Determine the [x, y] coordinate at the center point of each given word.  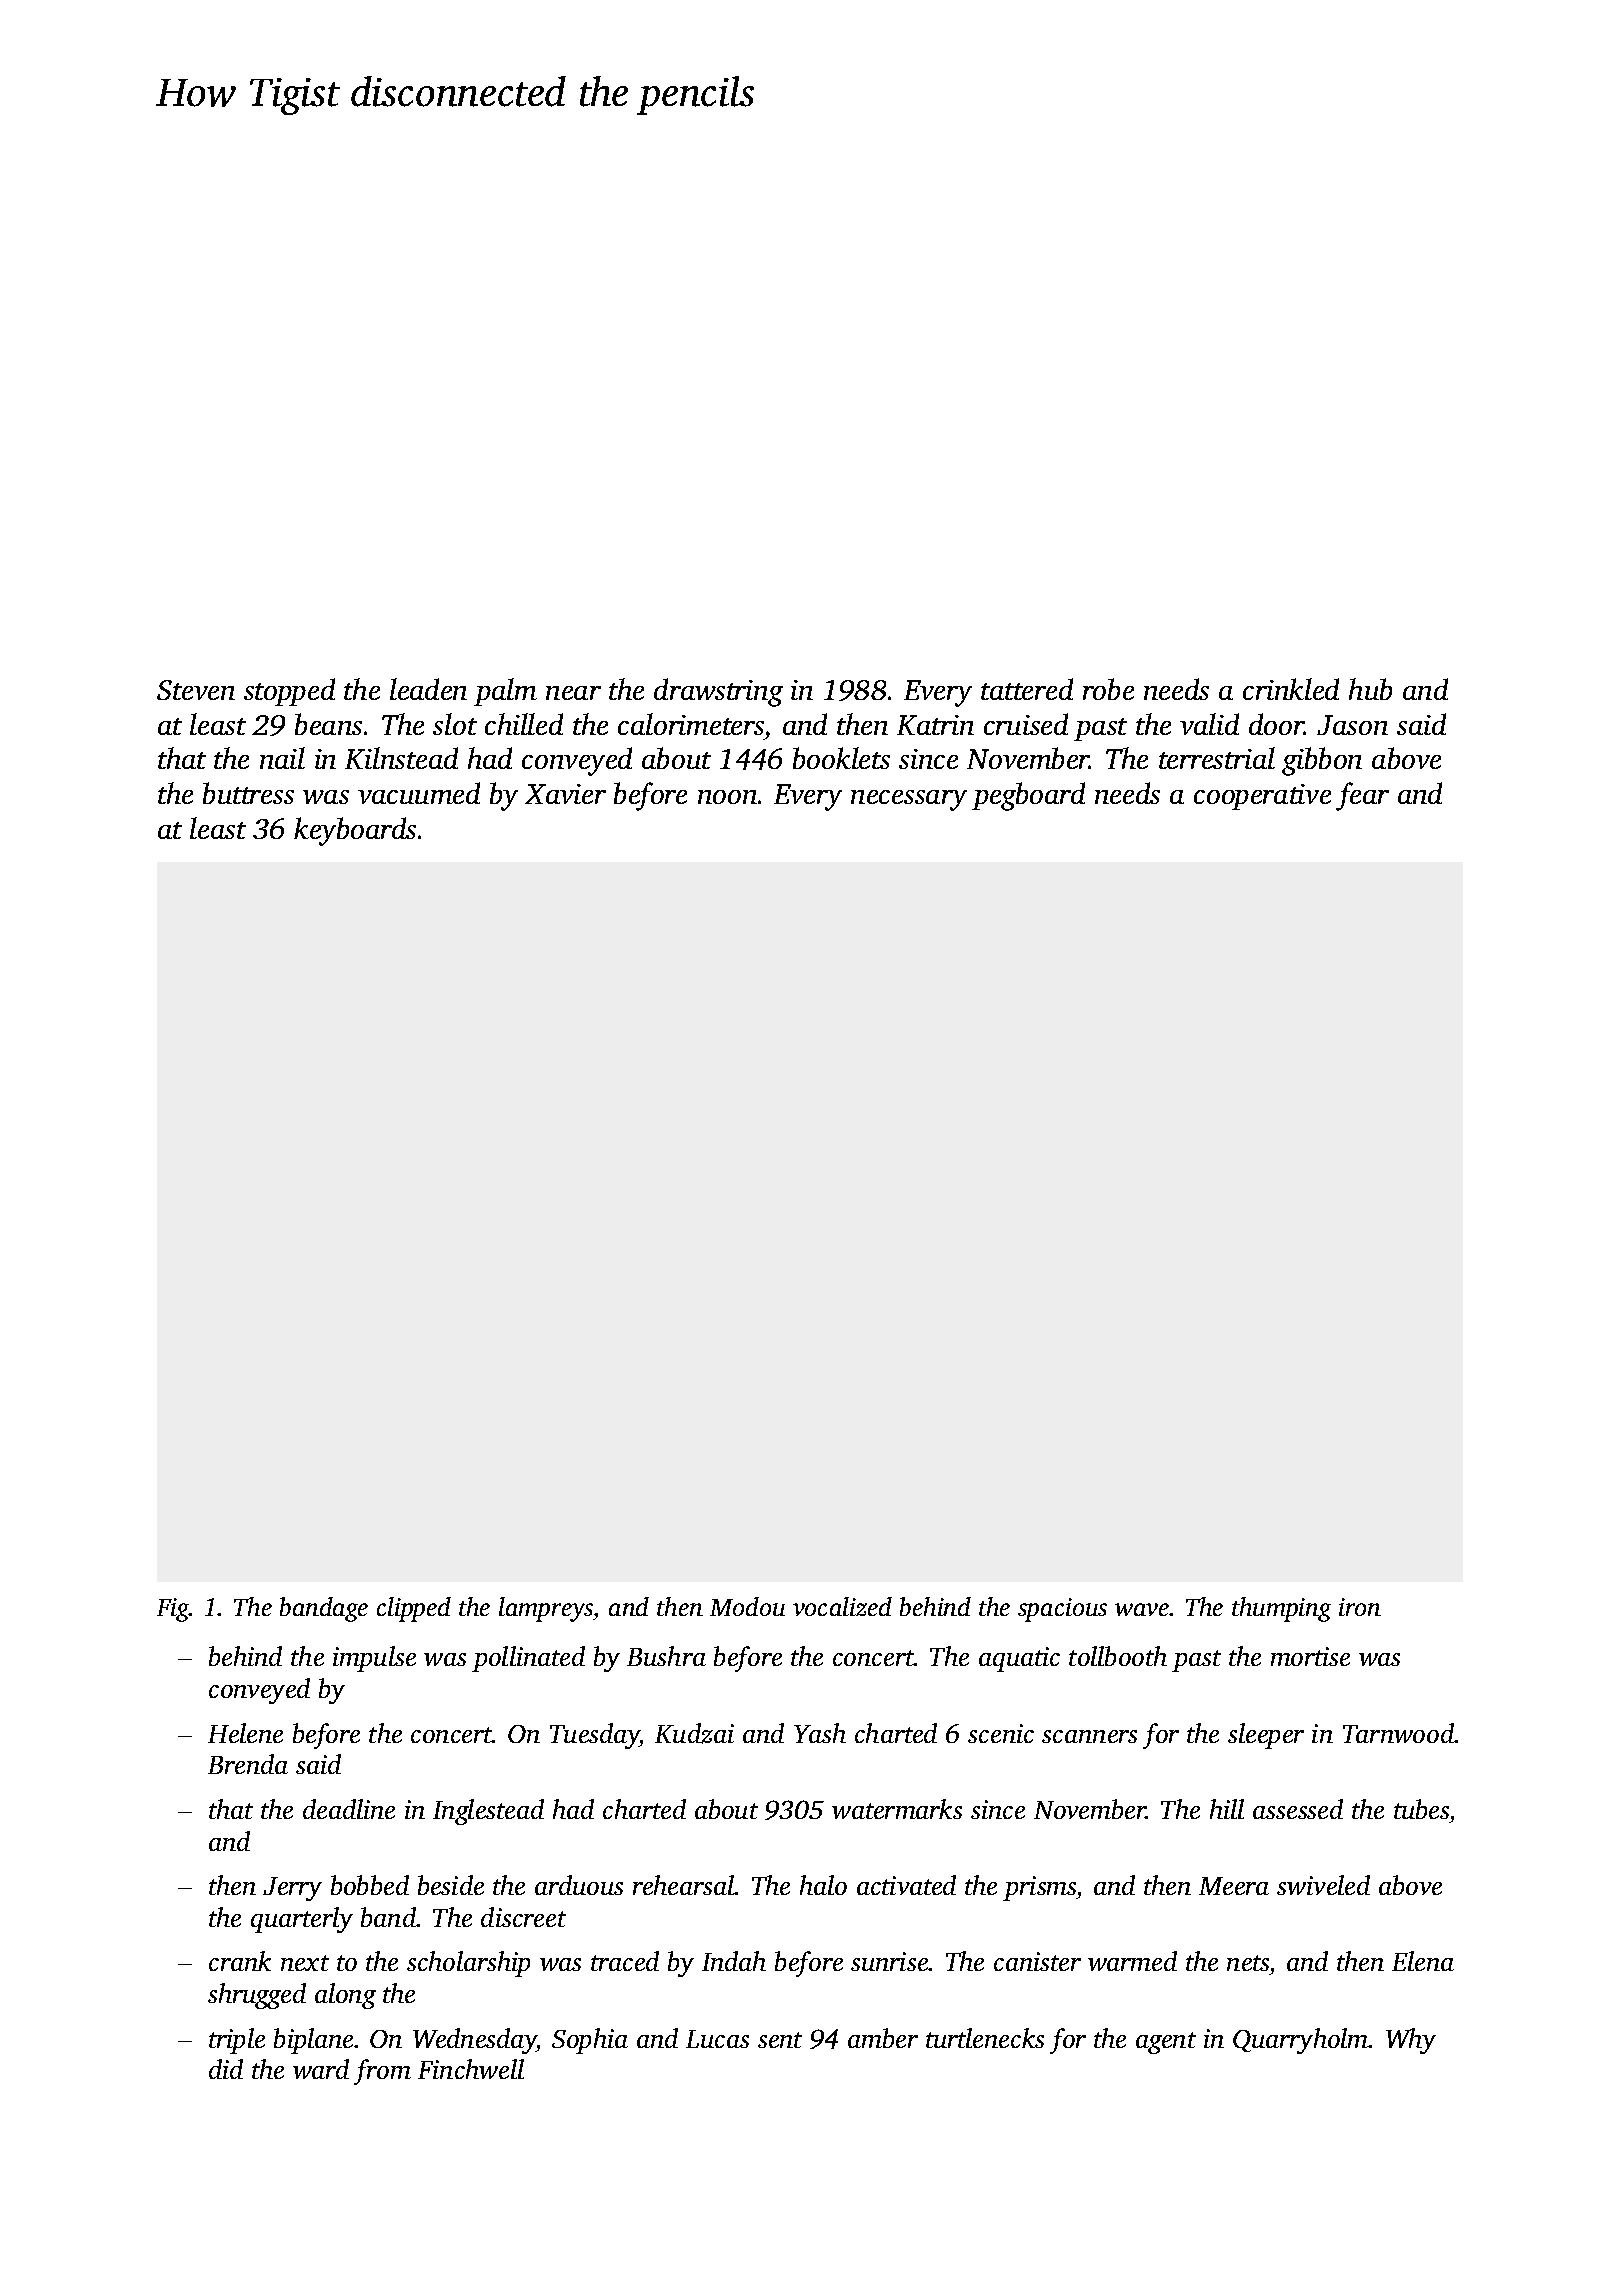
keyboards [355, 831]
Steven [196, 690]
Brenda [248, 1764]
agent [1166, 2043]
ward [321, 2069]
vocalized [842, 1606]
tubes [1421, 1809]
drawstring [718, 692]
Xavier [565, 794]
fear [1362, 796]
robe [1108, 689]
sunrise [890, 1961]
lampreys [546, 1609]
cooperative [1262, 797]
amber [883, 2038]
